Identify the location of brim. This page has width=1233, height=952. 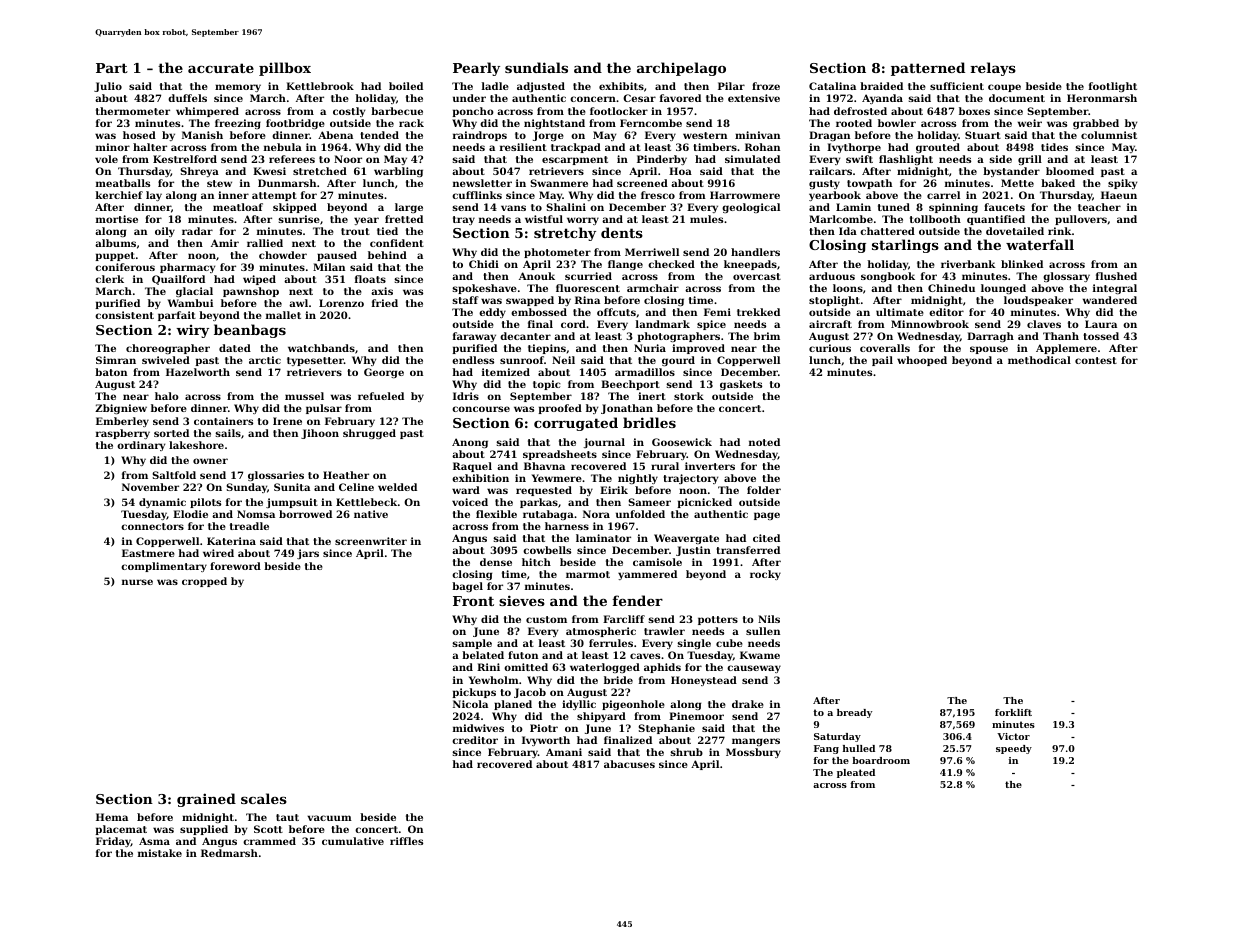
(767, 336).
